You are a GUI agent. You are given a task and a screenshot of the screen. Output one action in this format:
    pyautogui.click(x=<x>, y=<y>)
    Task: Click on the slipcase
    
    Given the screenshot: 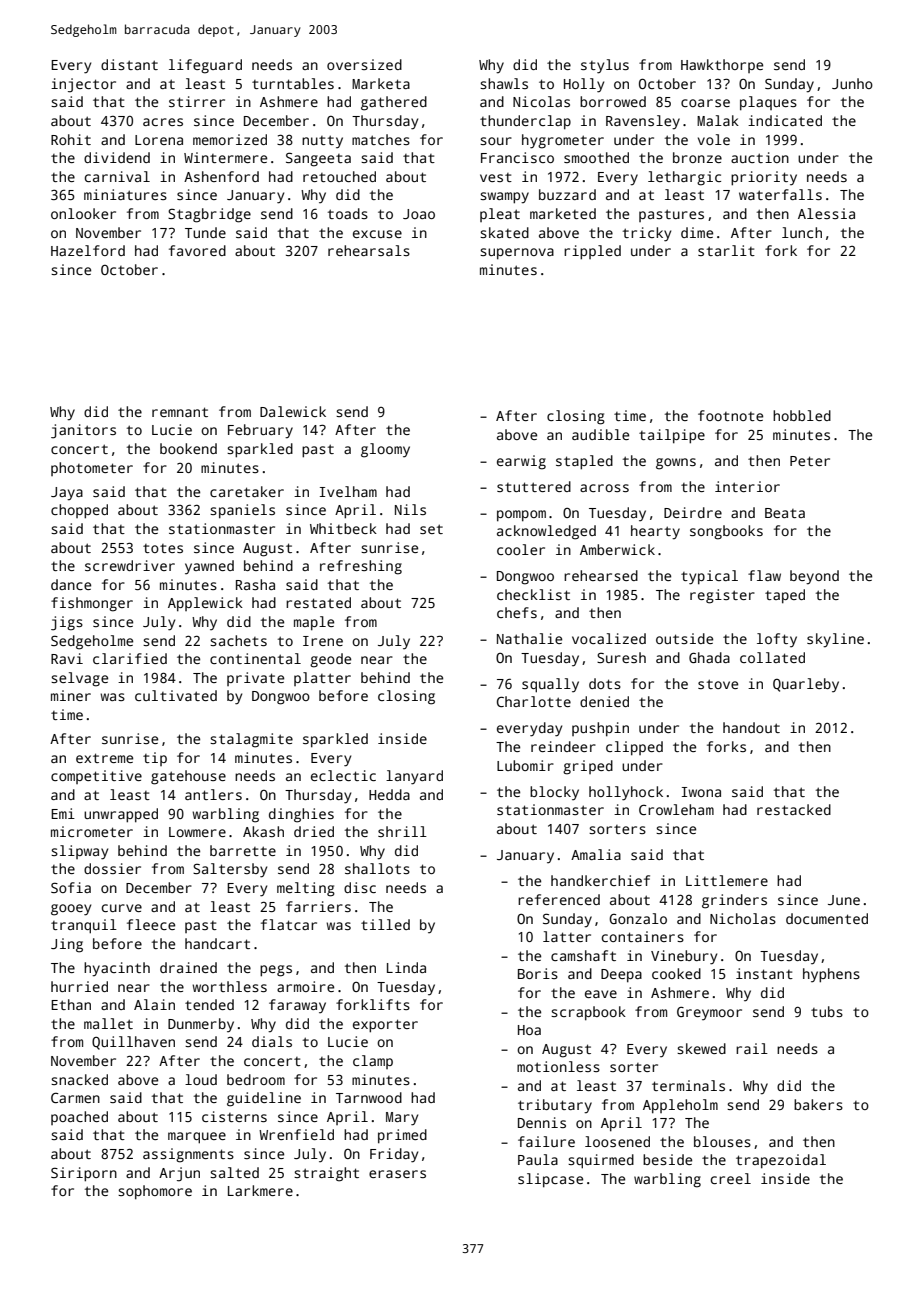 What is the action you would take?
    pyautogui.click(x=550, y=1180)
